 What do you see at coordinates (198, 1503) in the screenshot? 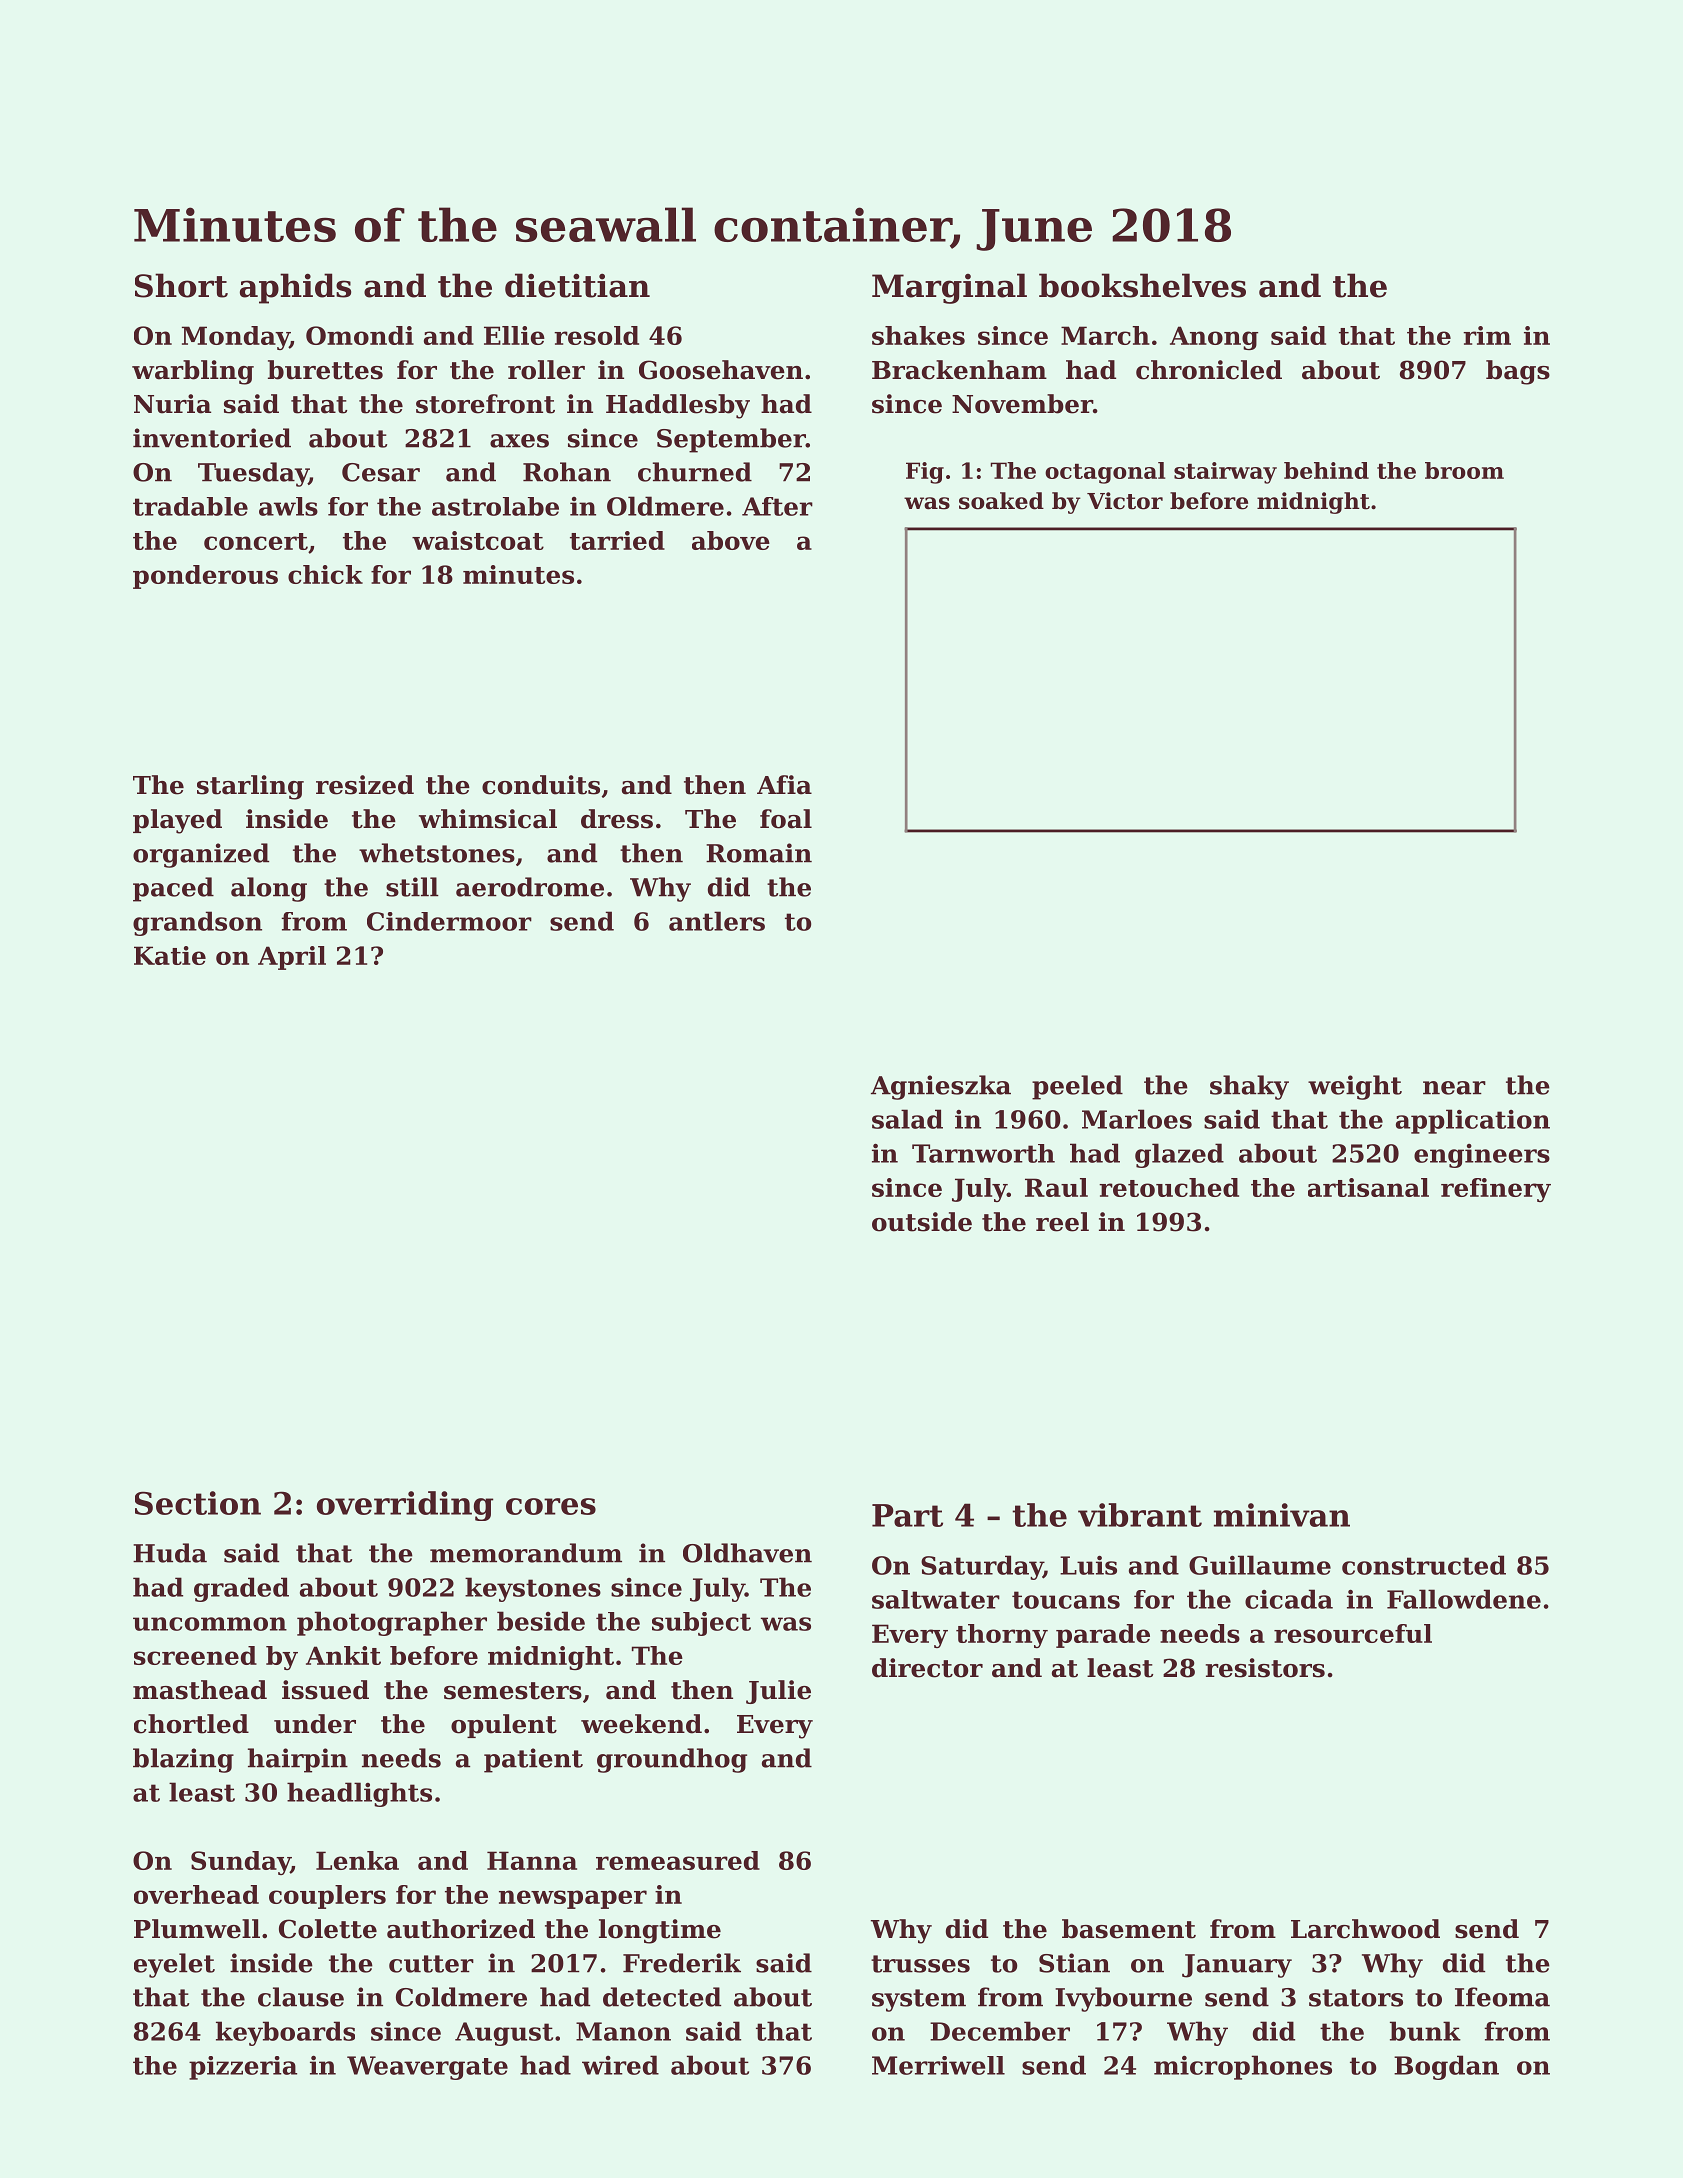
I see `Section` at bounding box center [198, 1503].
